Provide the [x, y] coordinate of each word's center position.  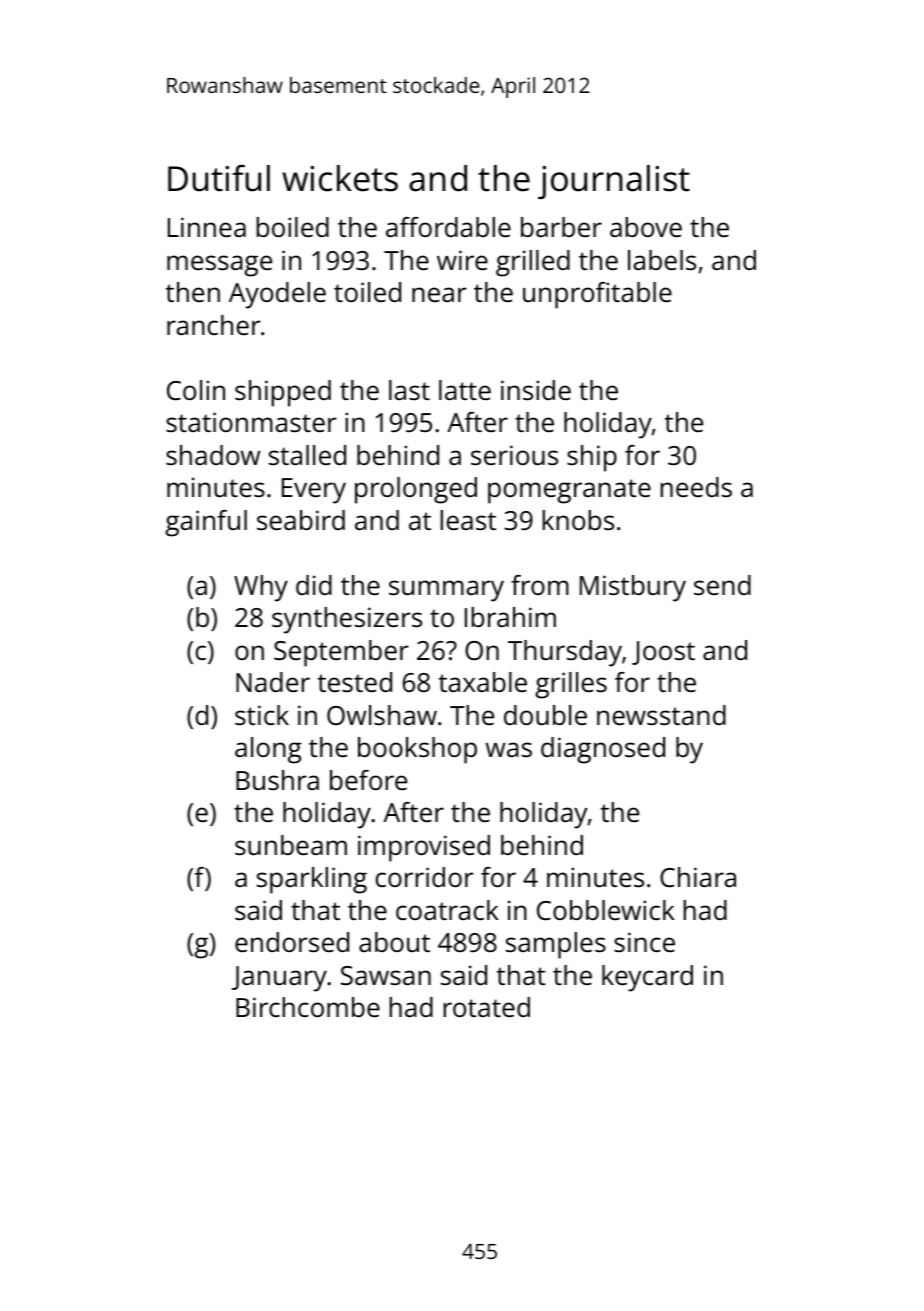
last [409, 390]
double [545, 715]
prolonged [416, 490]
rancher [214, 325]
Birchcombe [308, 1007]
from [540, 585]
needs [696, 487]
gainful [206, 523]
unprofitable [597, 295]
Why [261, 588]
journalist [614, 182]
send [722, 585]
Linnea [207, 227]
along [268, 750]
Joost [663, 653]
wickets [340, 178]
